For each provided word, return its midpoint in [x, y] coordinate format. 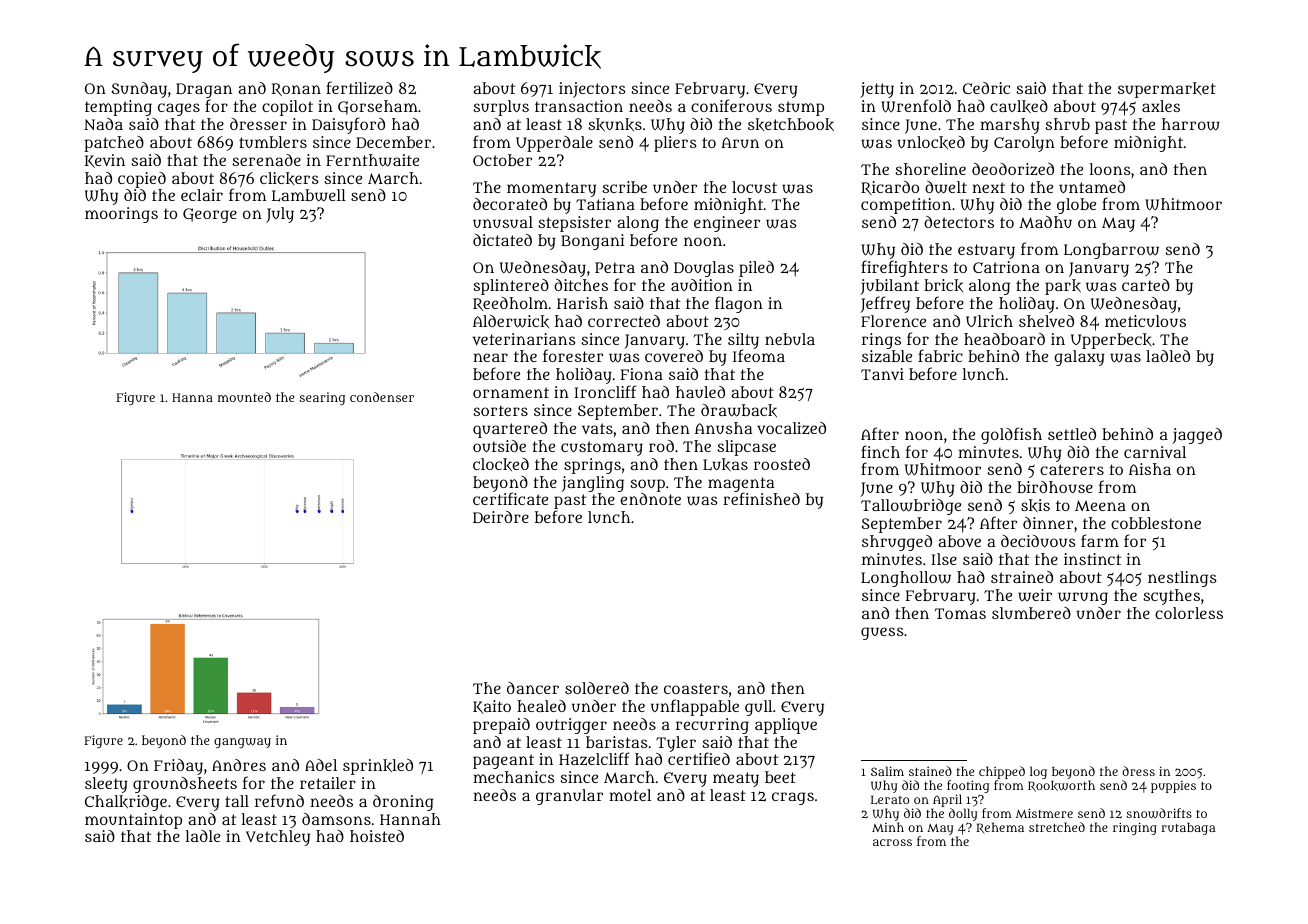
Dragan [204, 90]
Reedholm [510, 304]
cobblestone [1156, 523]
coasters [696, 688]
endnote [650, 499]
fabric [940, 355]
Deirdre [501, 517]
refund [279, 800]
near [490, 357]
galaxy [1079, 358]
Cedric [986, 88]
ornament [511, 392]
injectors [592, 90]
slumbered [1031, 613]
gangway [242, 743]
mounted [244, 397]
